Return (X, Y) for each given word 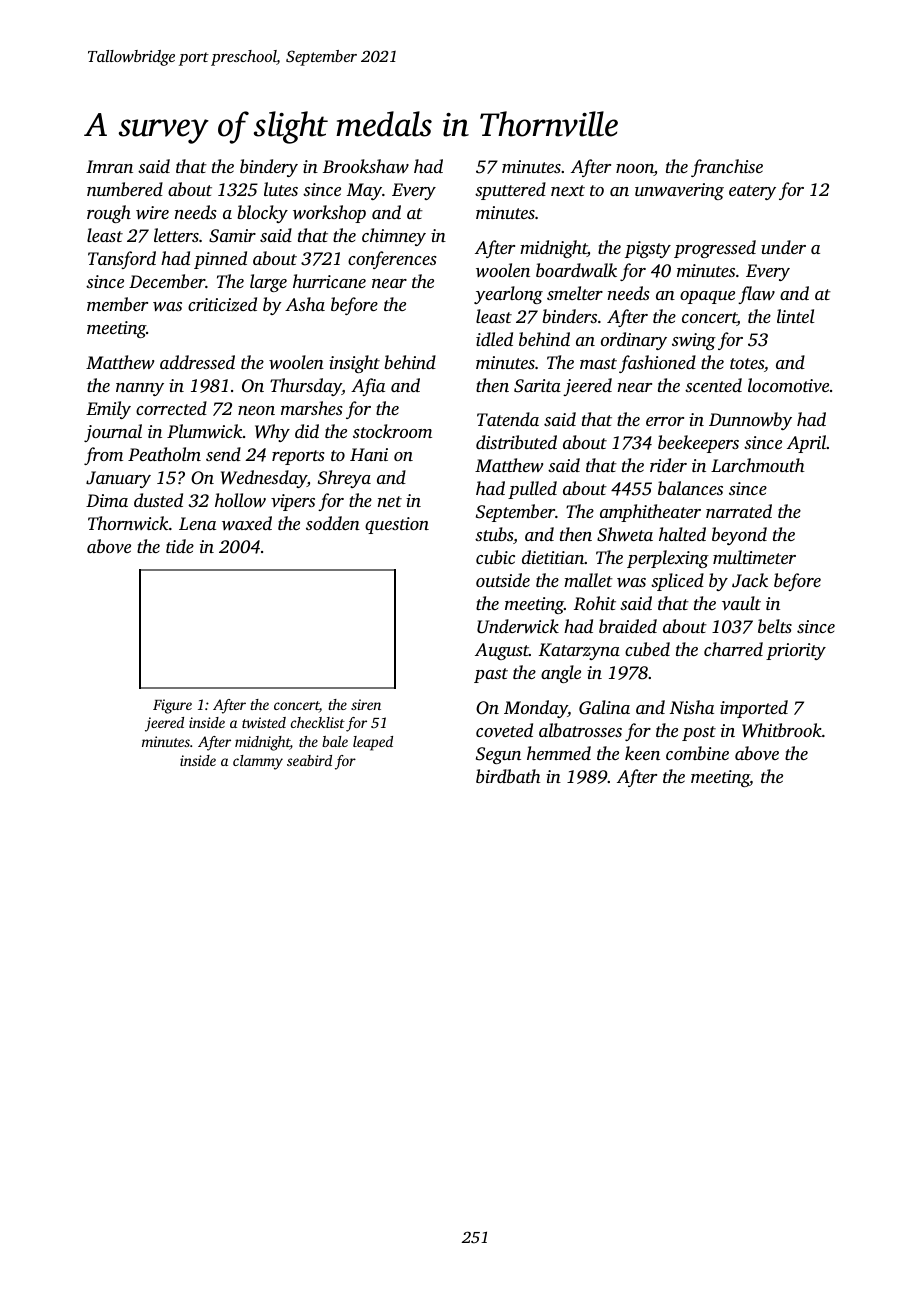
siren (366, 704)
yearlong (508, 295)
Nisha (692, 707)
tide (180, 546)
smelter (575, 293)
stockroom (392, 431)
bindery (269, 168)
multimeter (754, 557)
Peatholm (164, 454)
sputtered (510, 191)
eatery (752, 192)
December (167, 281)
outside (503, 580)
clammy (258, 762)
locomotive (788, 385)
